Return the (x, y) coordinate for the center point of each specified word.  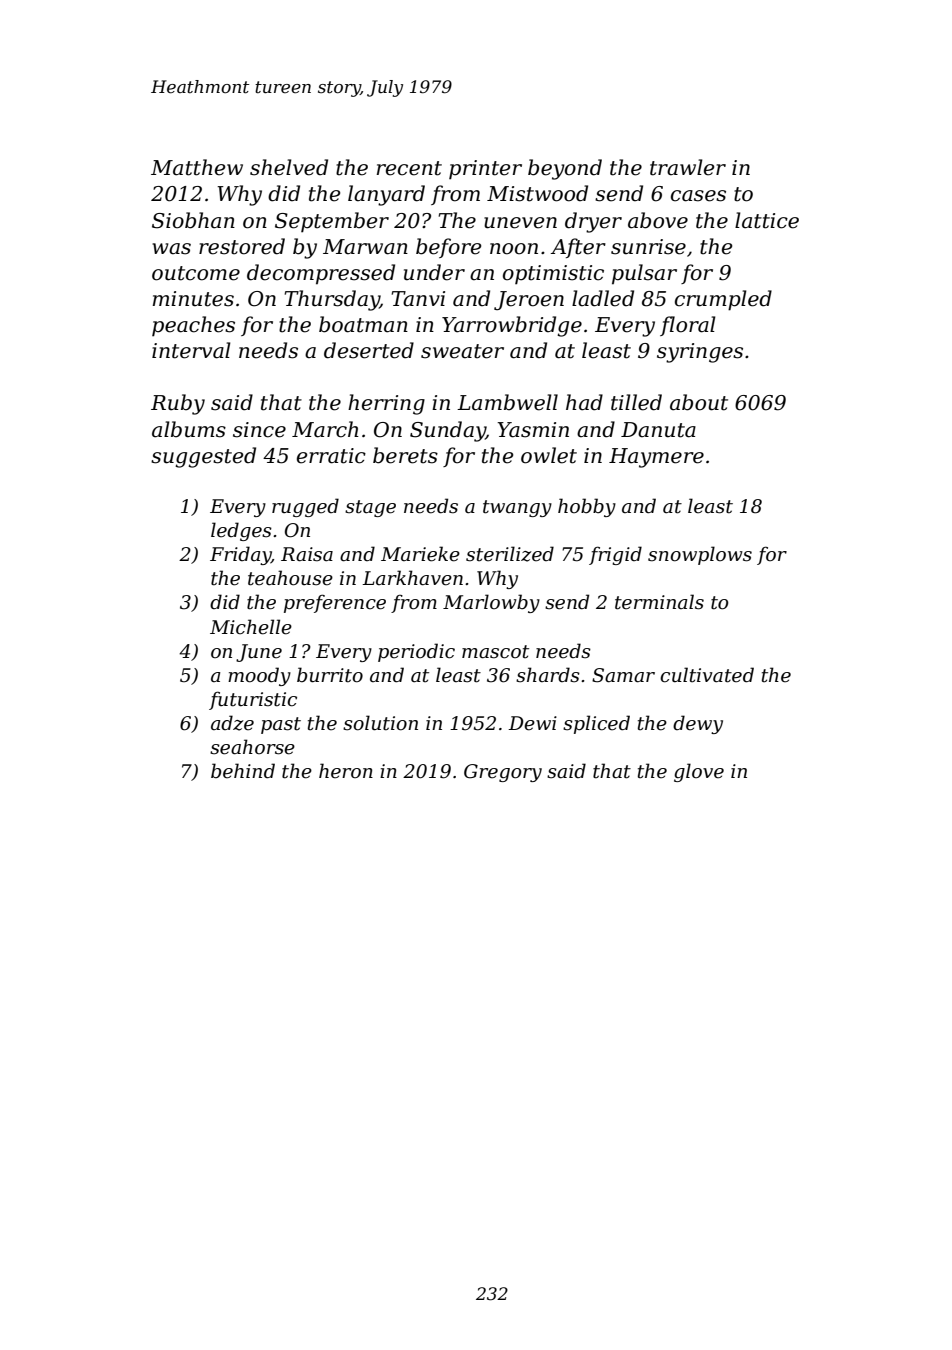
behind (243, 771)
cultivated (707, 675)
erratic (331, 456)
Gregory (503, 773)
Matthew (197, 167)
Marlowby (491, 603)
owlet (549, 455)
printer (485, 170)
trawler (688, 167)
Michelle (251, 627)
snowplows (700, 555)
